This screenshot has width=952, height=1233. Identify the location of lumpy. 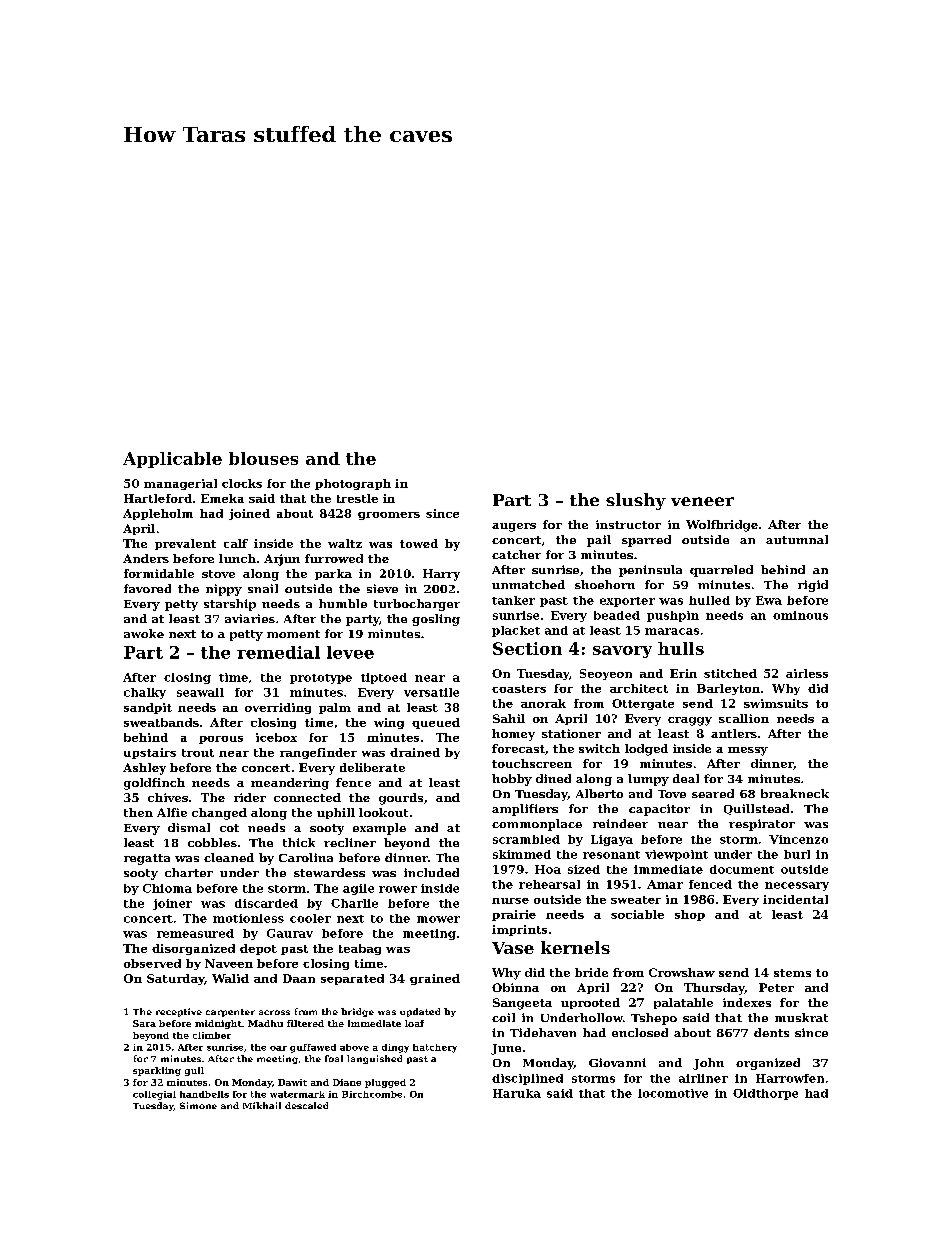
(648, 780).
